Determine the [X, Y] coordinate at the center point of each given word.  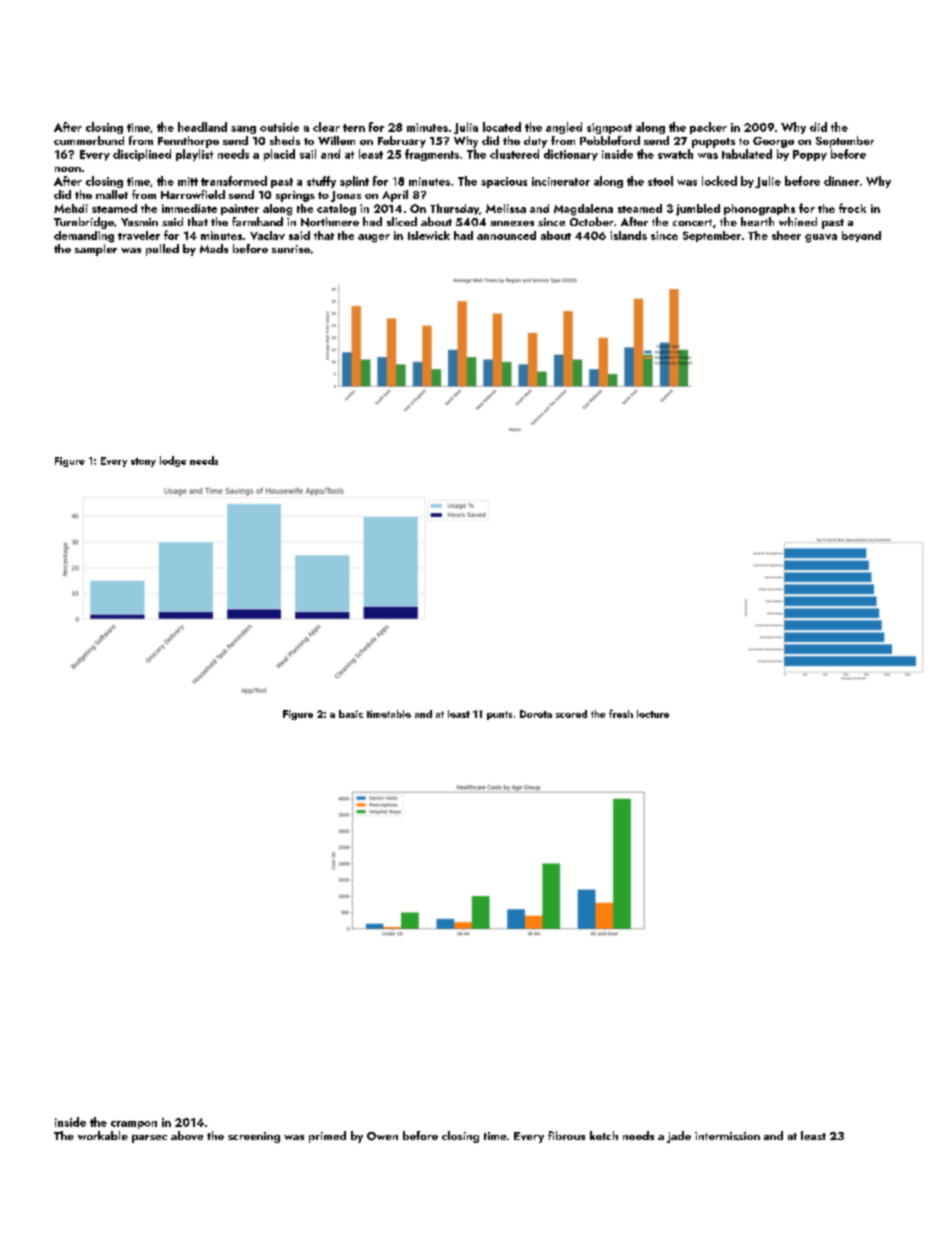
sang [243, 130]
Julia [466, 128]
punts [499, 715]
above [187, 1135]
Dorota [536, 714]
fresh [621, 713]
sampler [96, 250]
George [773, 142]
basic [351, 714]
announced [506, 235]
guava [821, 238]
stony [143, 462]
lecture [653, 714]
